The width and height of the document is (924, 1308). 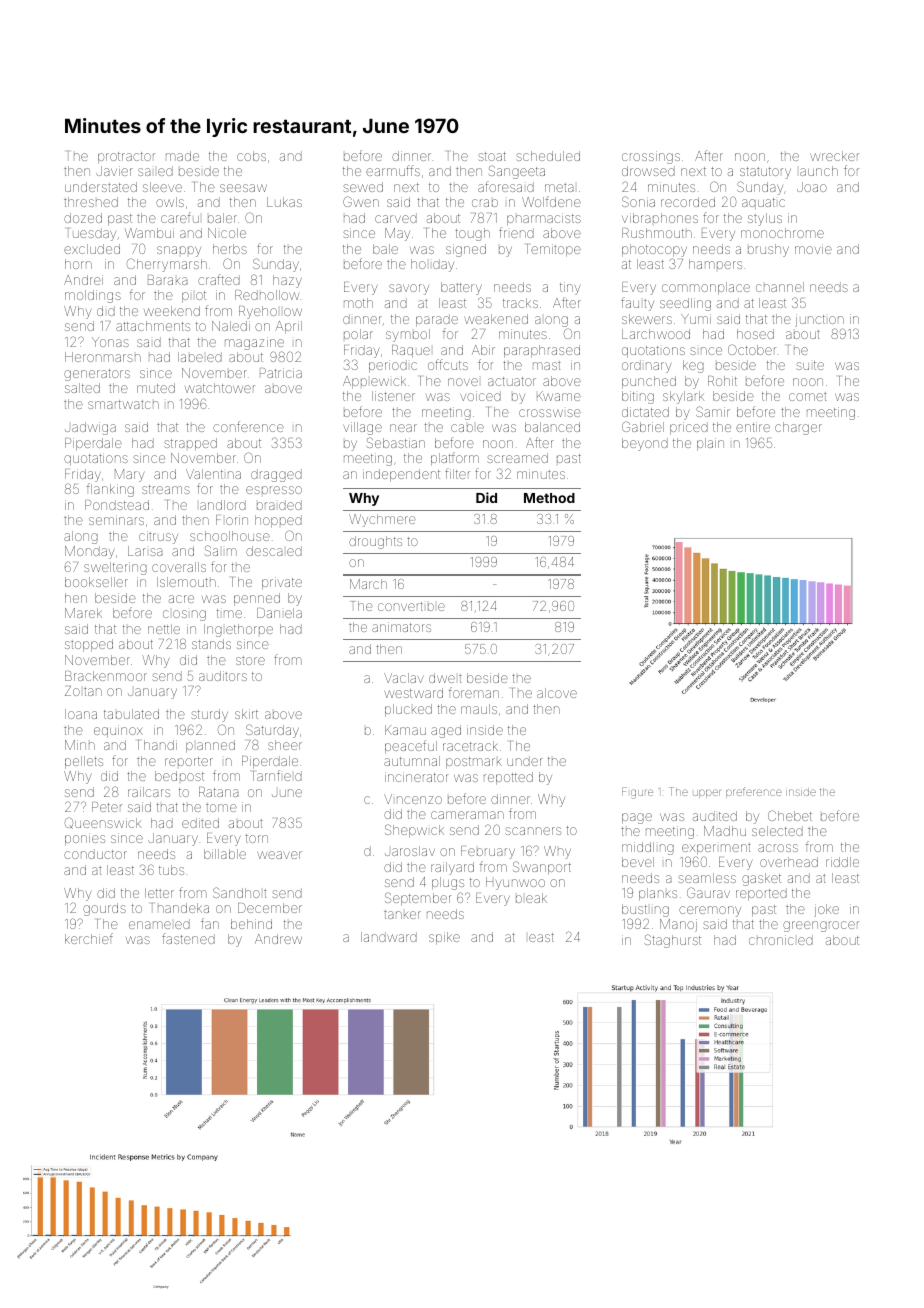 What do you see at coordinates (548, 156) in the document?
I see `scheduled` at bounding box center [548, 156].
